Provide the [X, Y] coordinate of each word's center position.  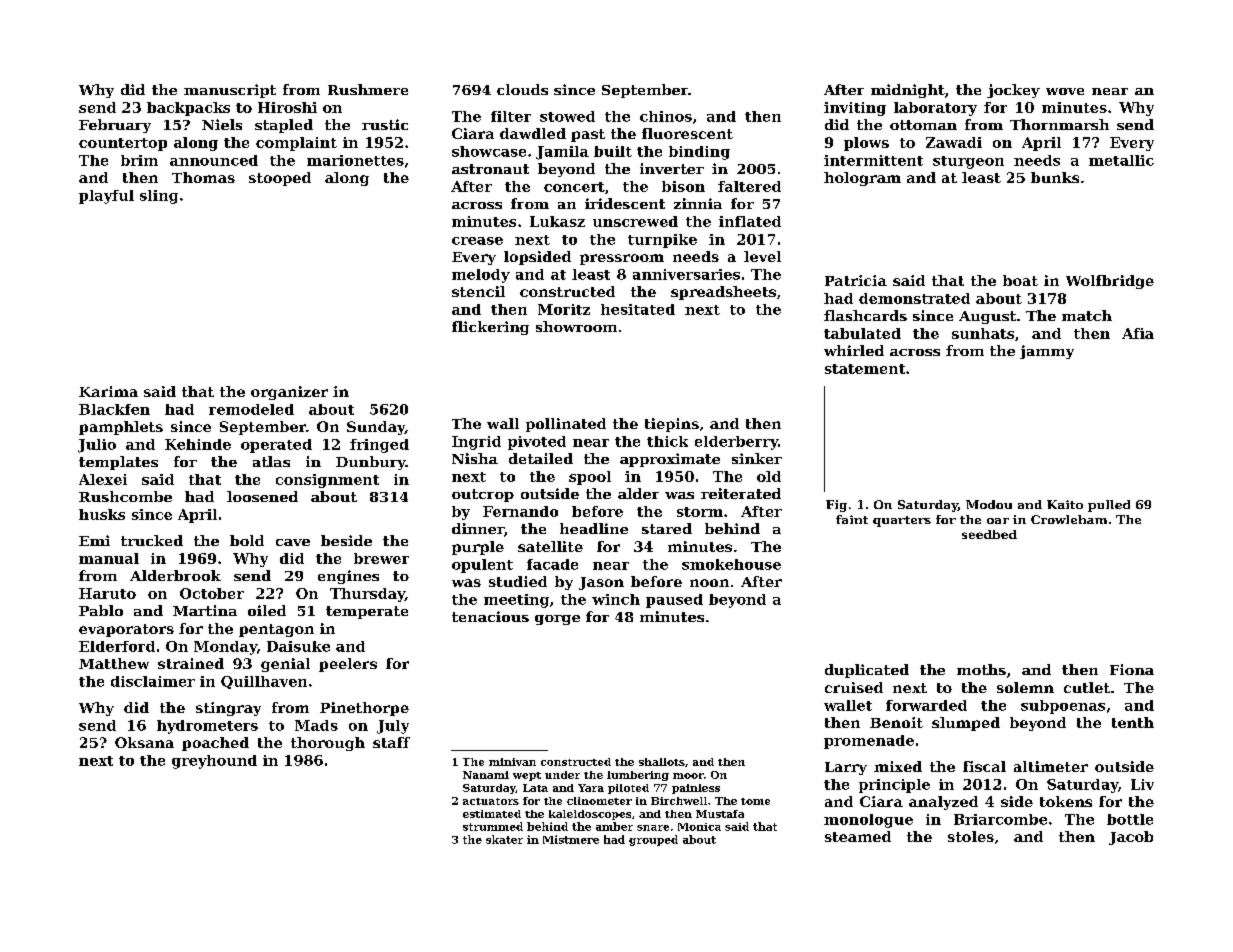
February [115, 126]
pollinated [566, 425]
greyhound [214, 762]
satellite [550, 546]
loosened [262, 496]
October [212, 593]
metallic [1121, 160]
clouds [522, 89]
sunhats [983, 333]
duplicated [867, 671]
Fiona [1132, 669]
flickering [490, 328]
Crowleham [1069, 519]
